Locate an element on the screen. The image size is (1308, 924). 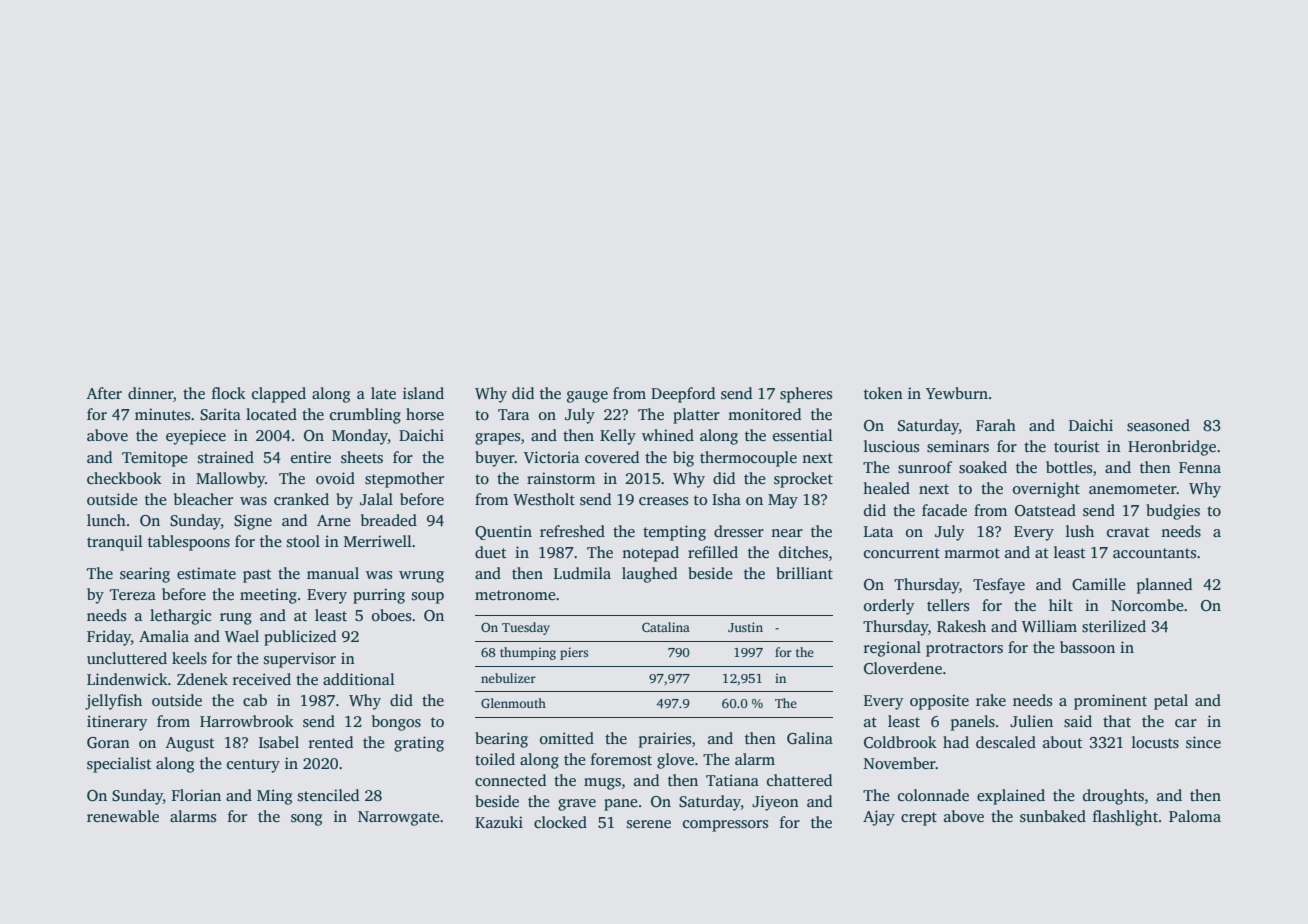
token is located at coordinates (883, 393).
